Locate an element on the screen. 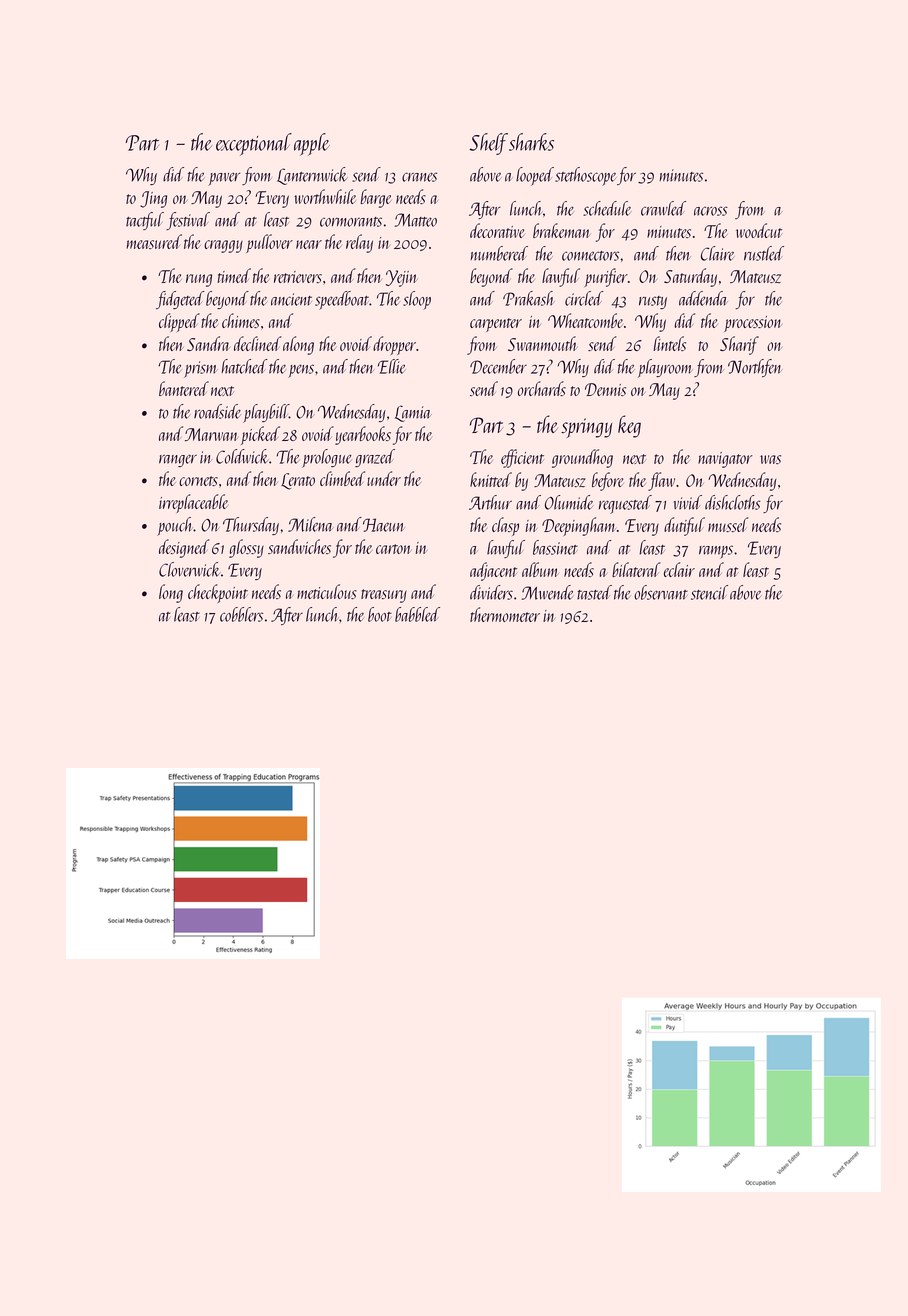 This screenshot has height=1316, width=908. Sharif is located at coordinates (739, 345).
